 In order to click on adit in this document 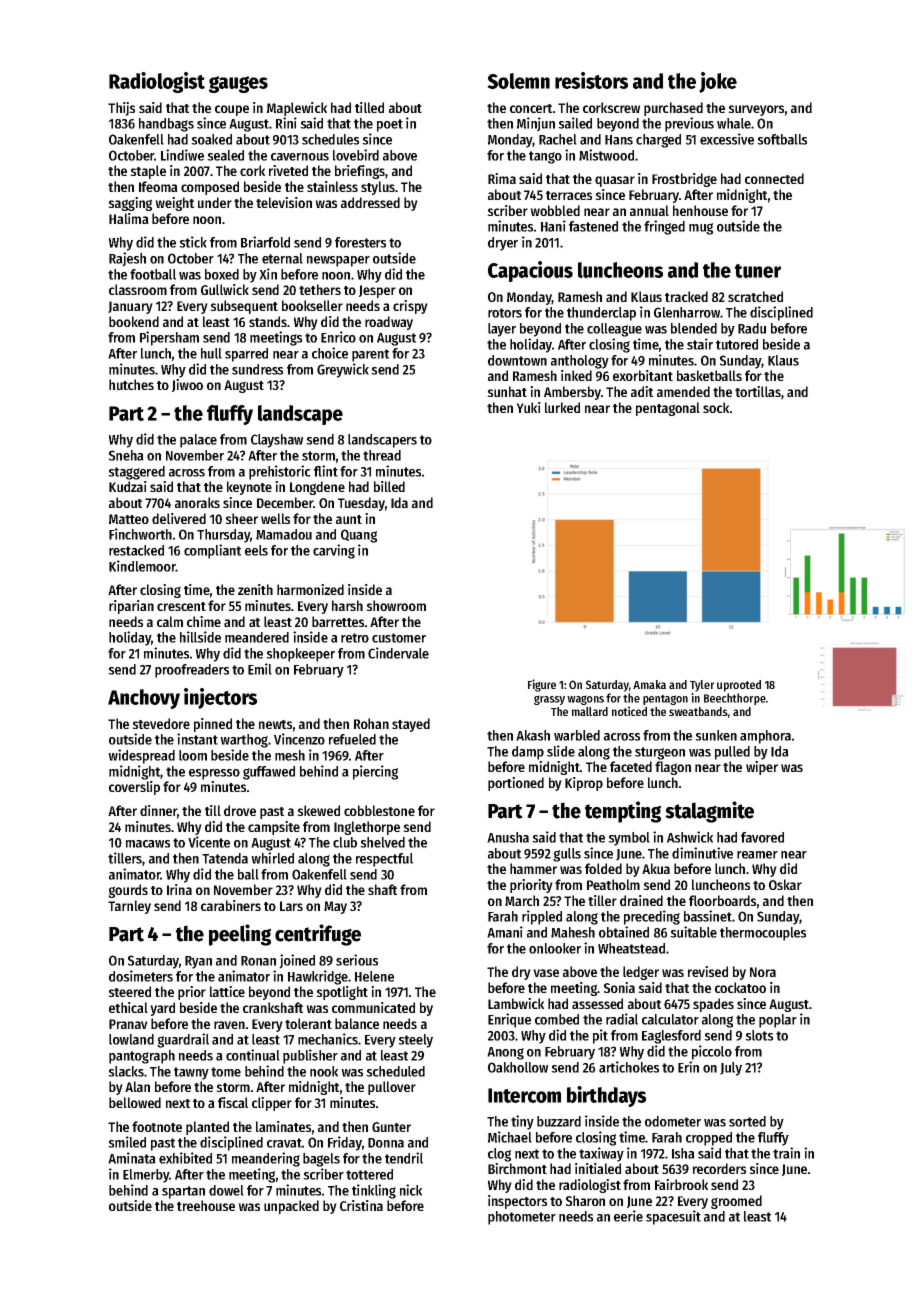, I will do `click(642, 391)`.
